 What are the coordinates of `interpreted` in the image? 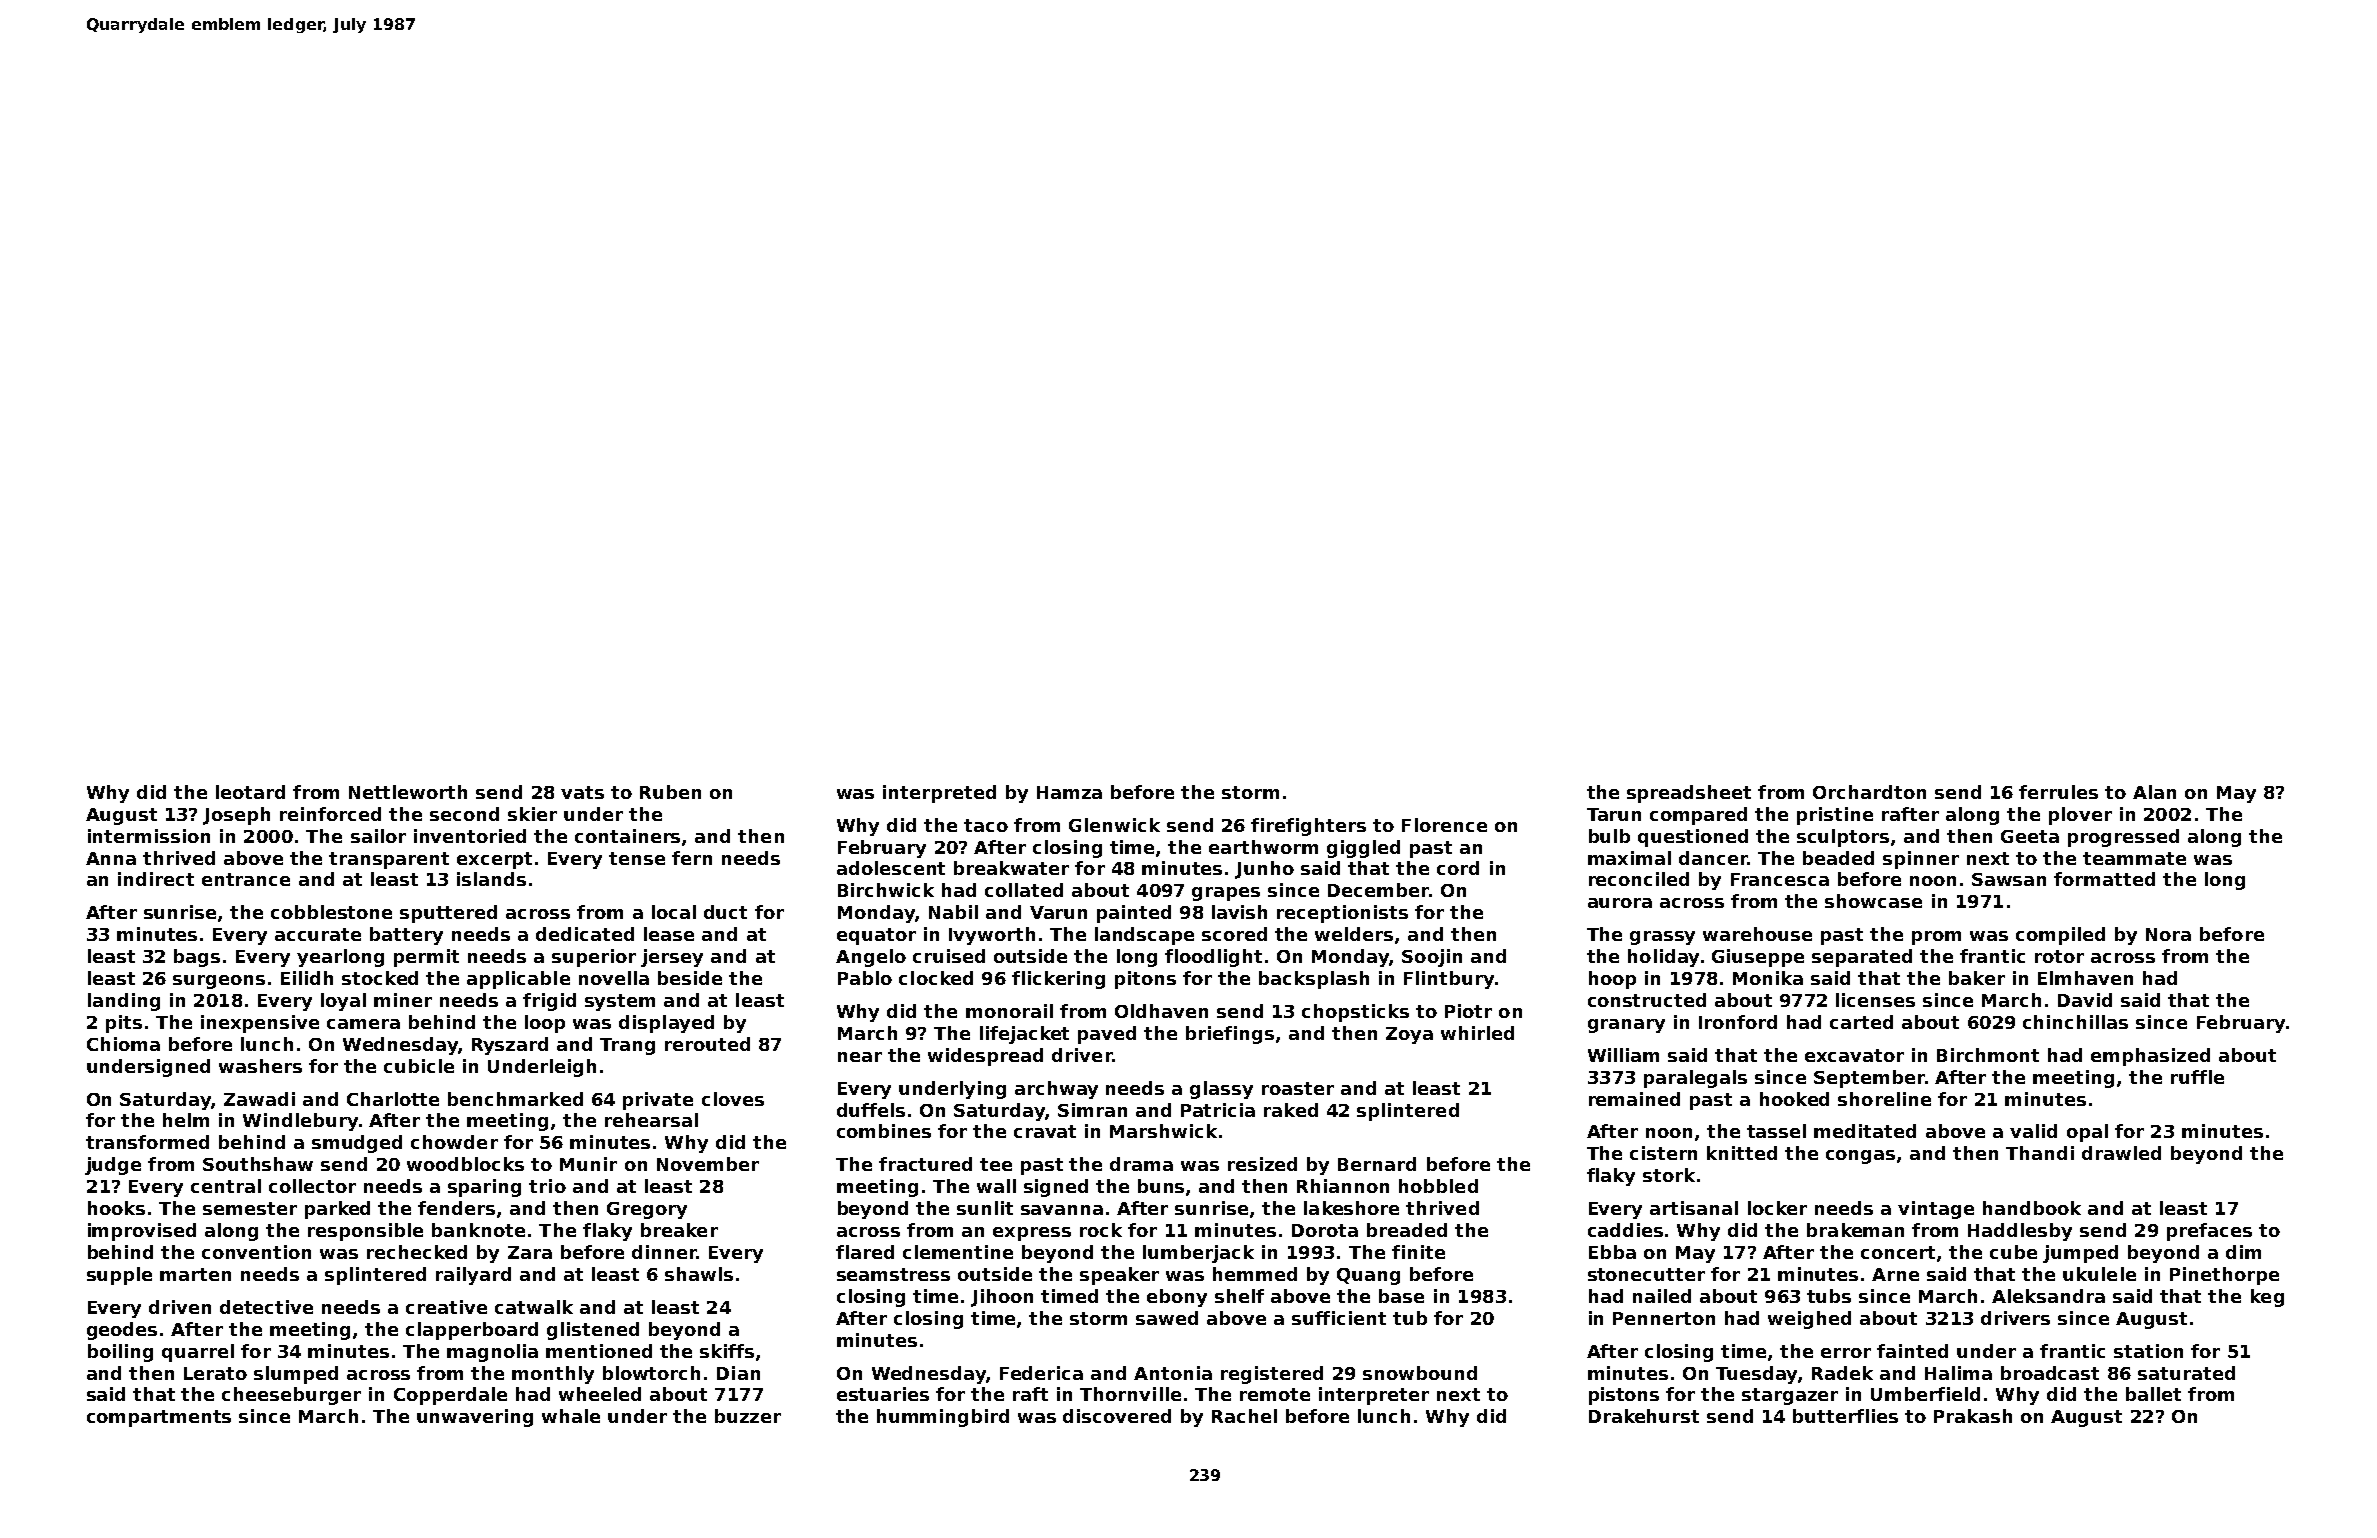 It's located at (939, 794).
